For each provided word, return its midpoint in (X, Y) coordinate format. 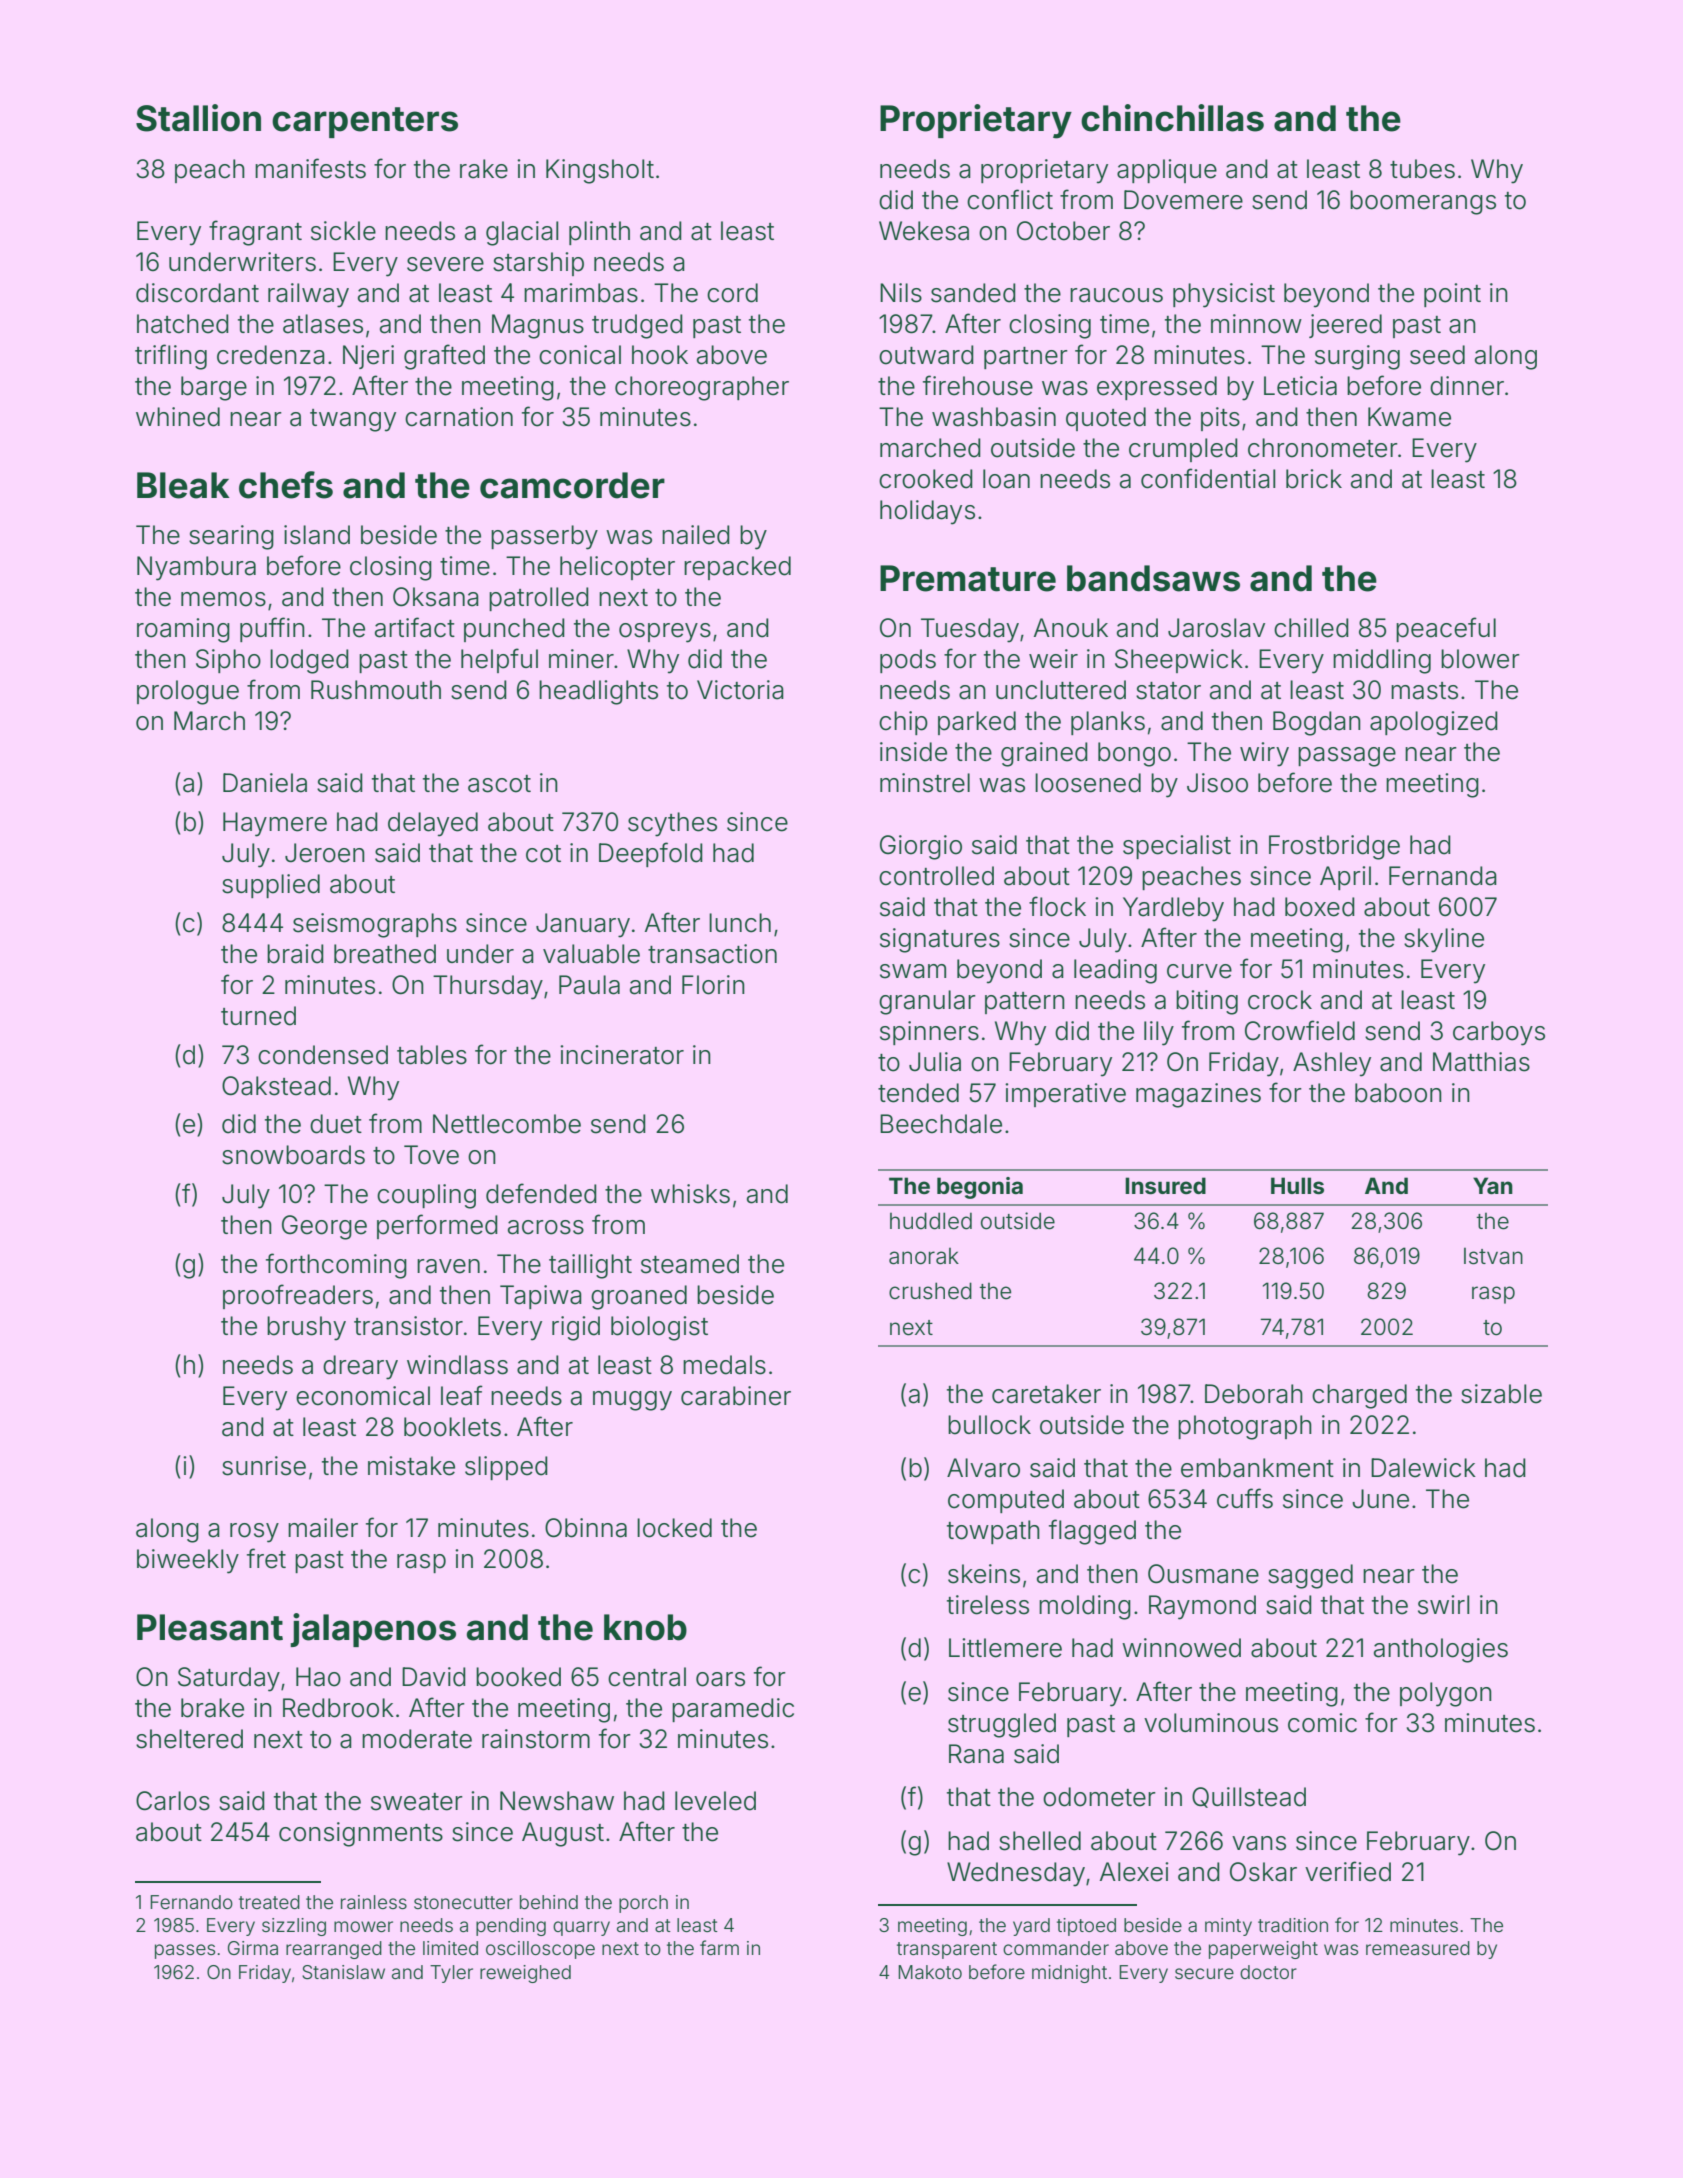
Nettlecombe (507, 1124)
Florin (713, 985)
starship (538, 264)
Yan (1493, 1185)
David (434, 1677)
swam (913, 971)
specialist (1177, 847)
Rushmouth (376, 690)
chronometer (1323, 448)
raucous (1116, 295)
